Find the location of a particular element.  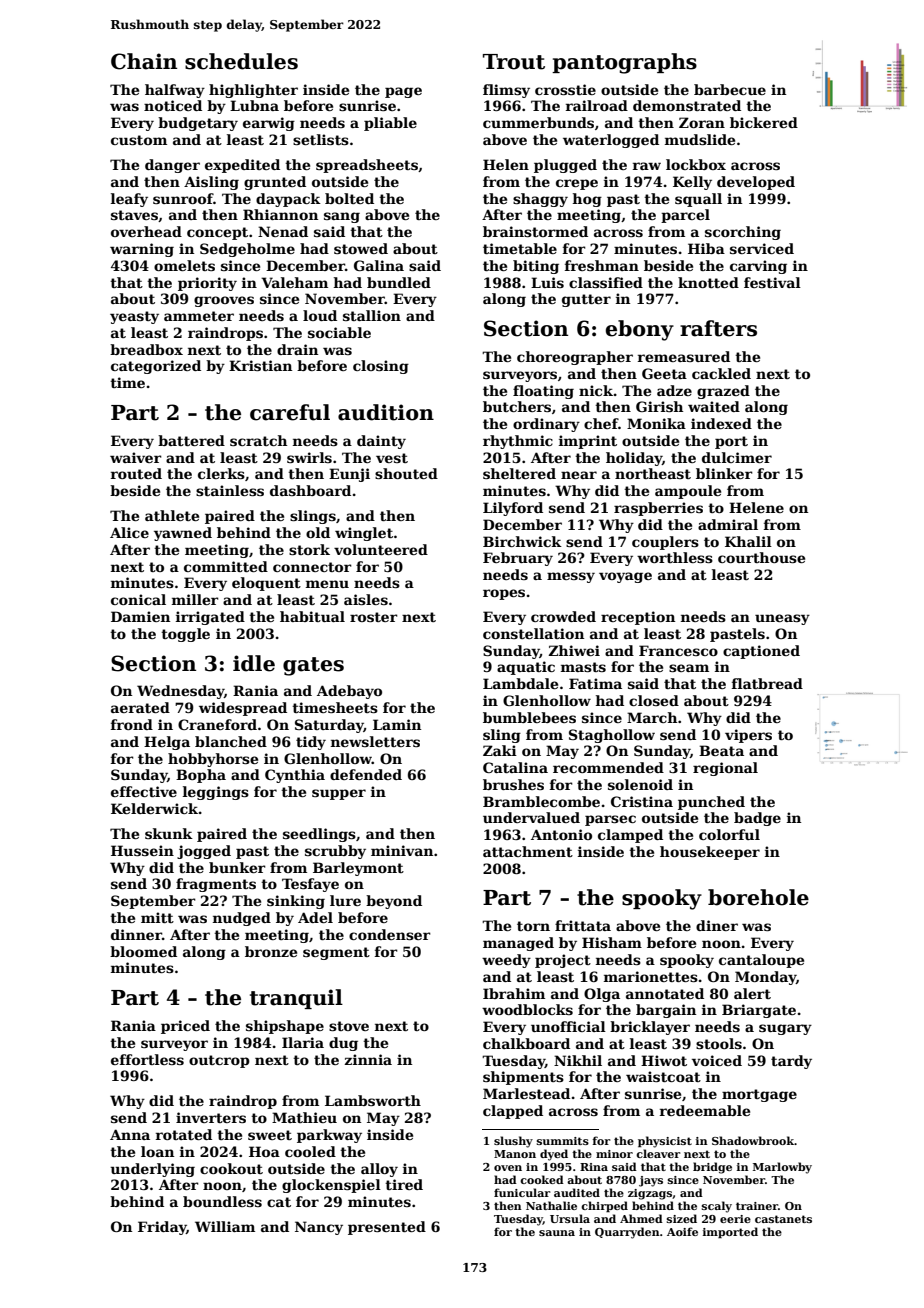

reception is located at coordinates (638, 618).
